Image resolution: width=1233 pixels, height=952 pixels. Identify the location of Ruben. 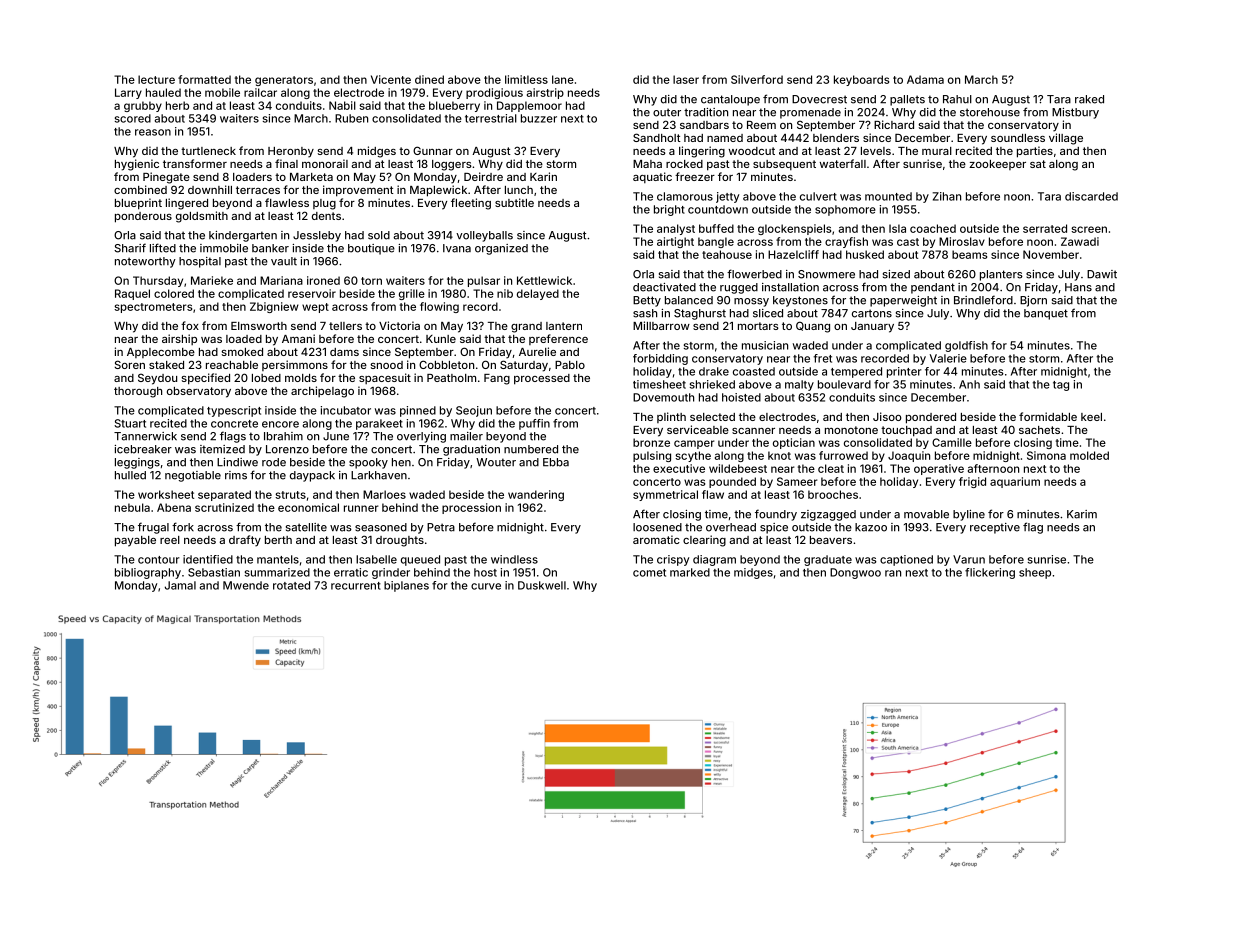
(351, 118).
